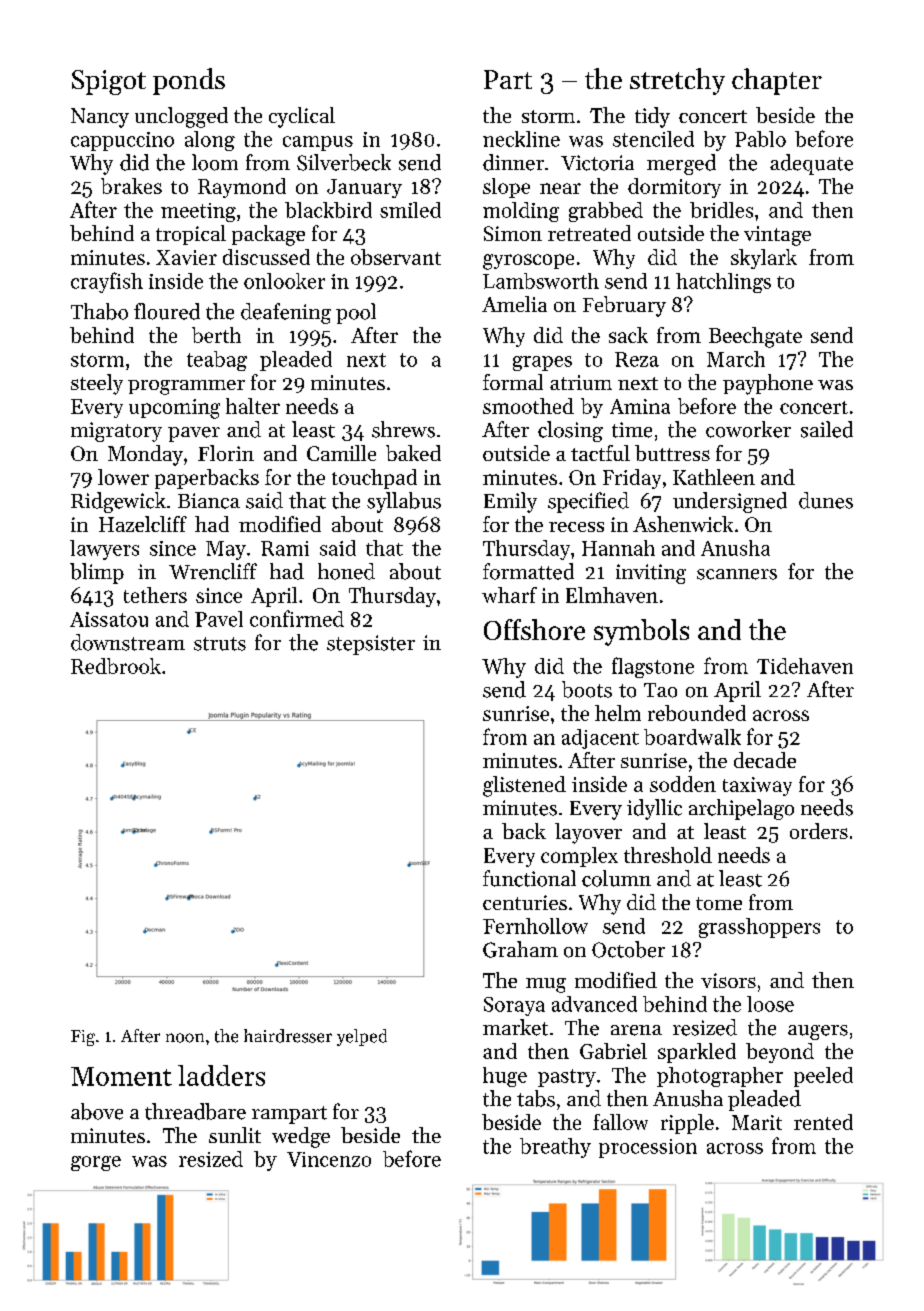 The image size is (924, 1311). I want to click on neckline, so click(521, 139).
